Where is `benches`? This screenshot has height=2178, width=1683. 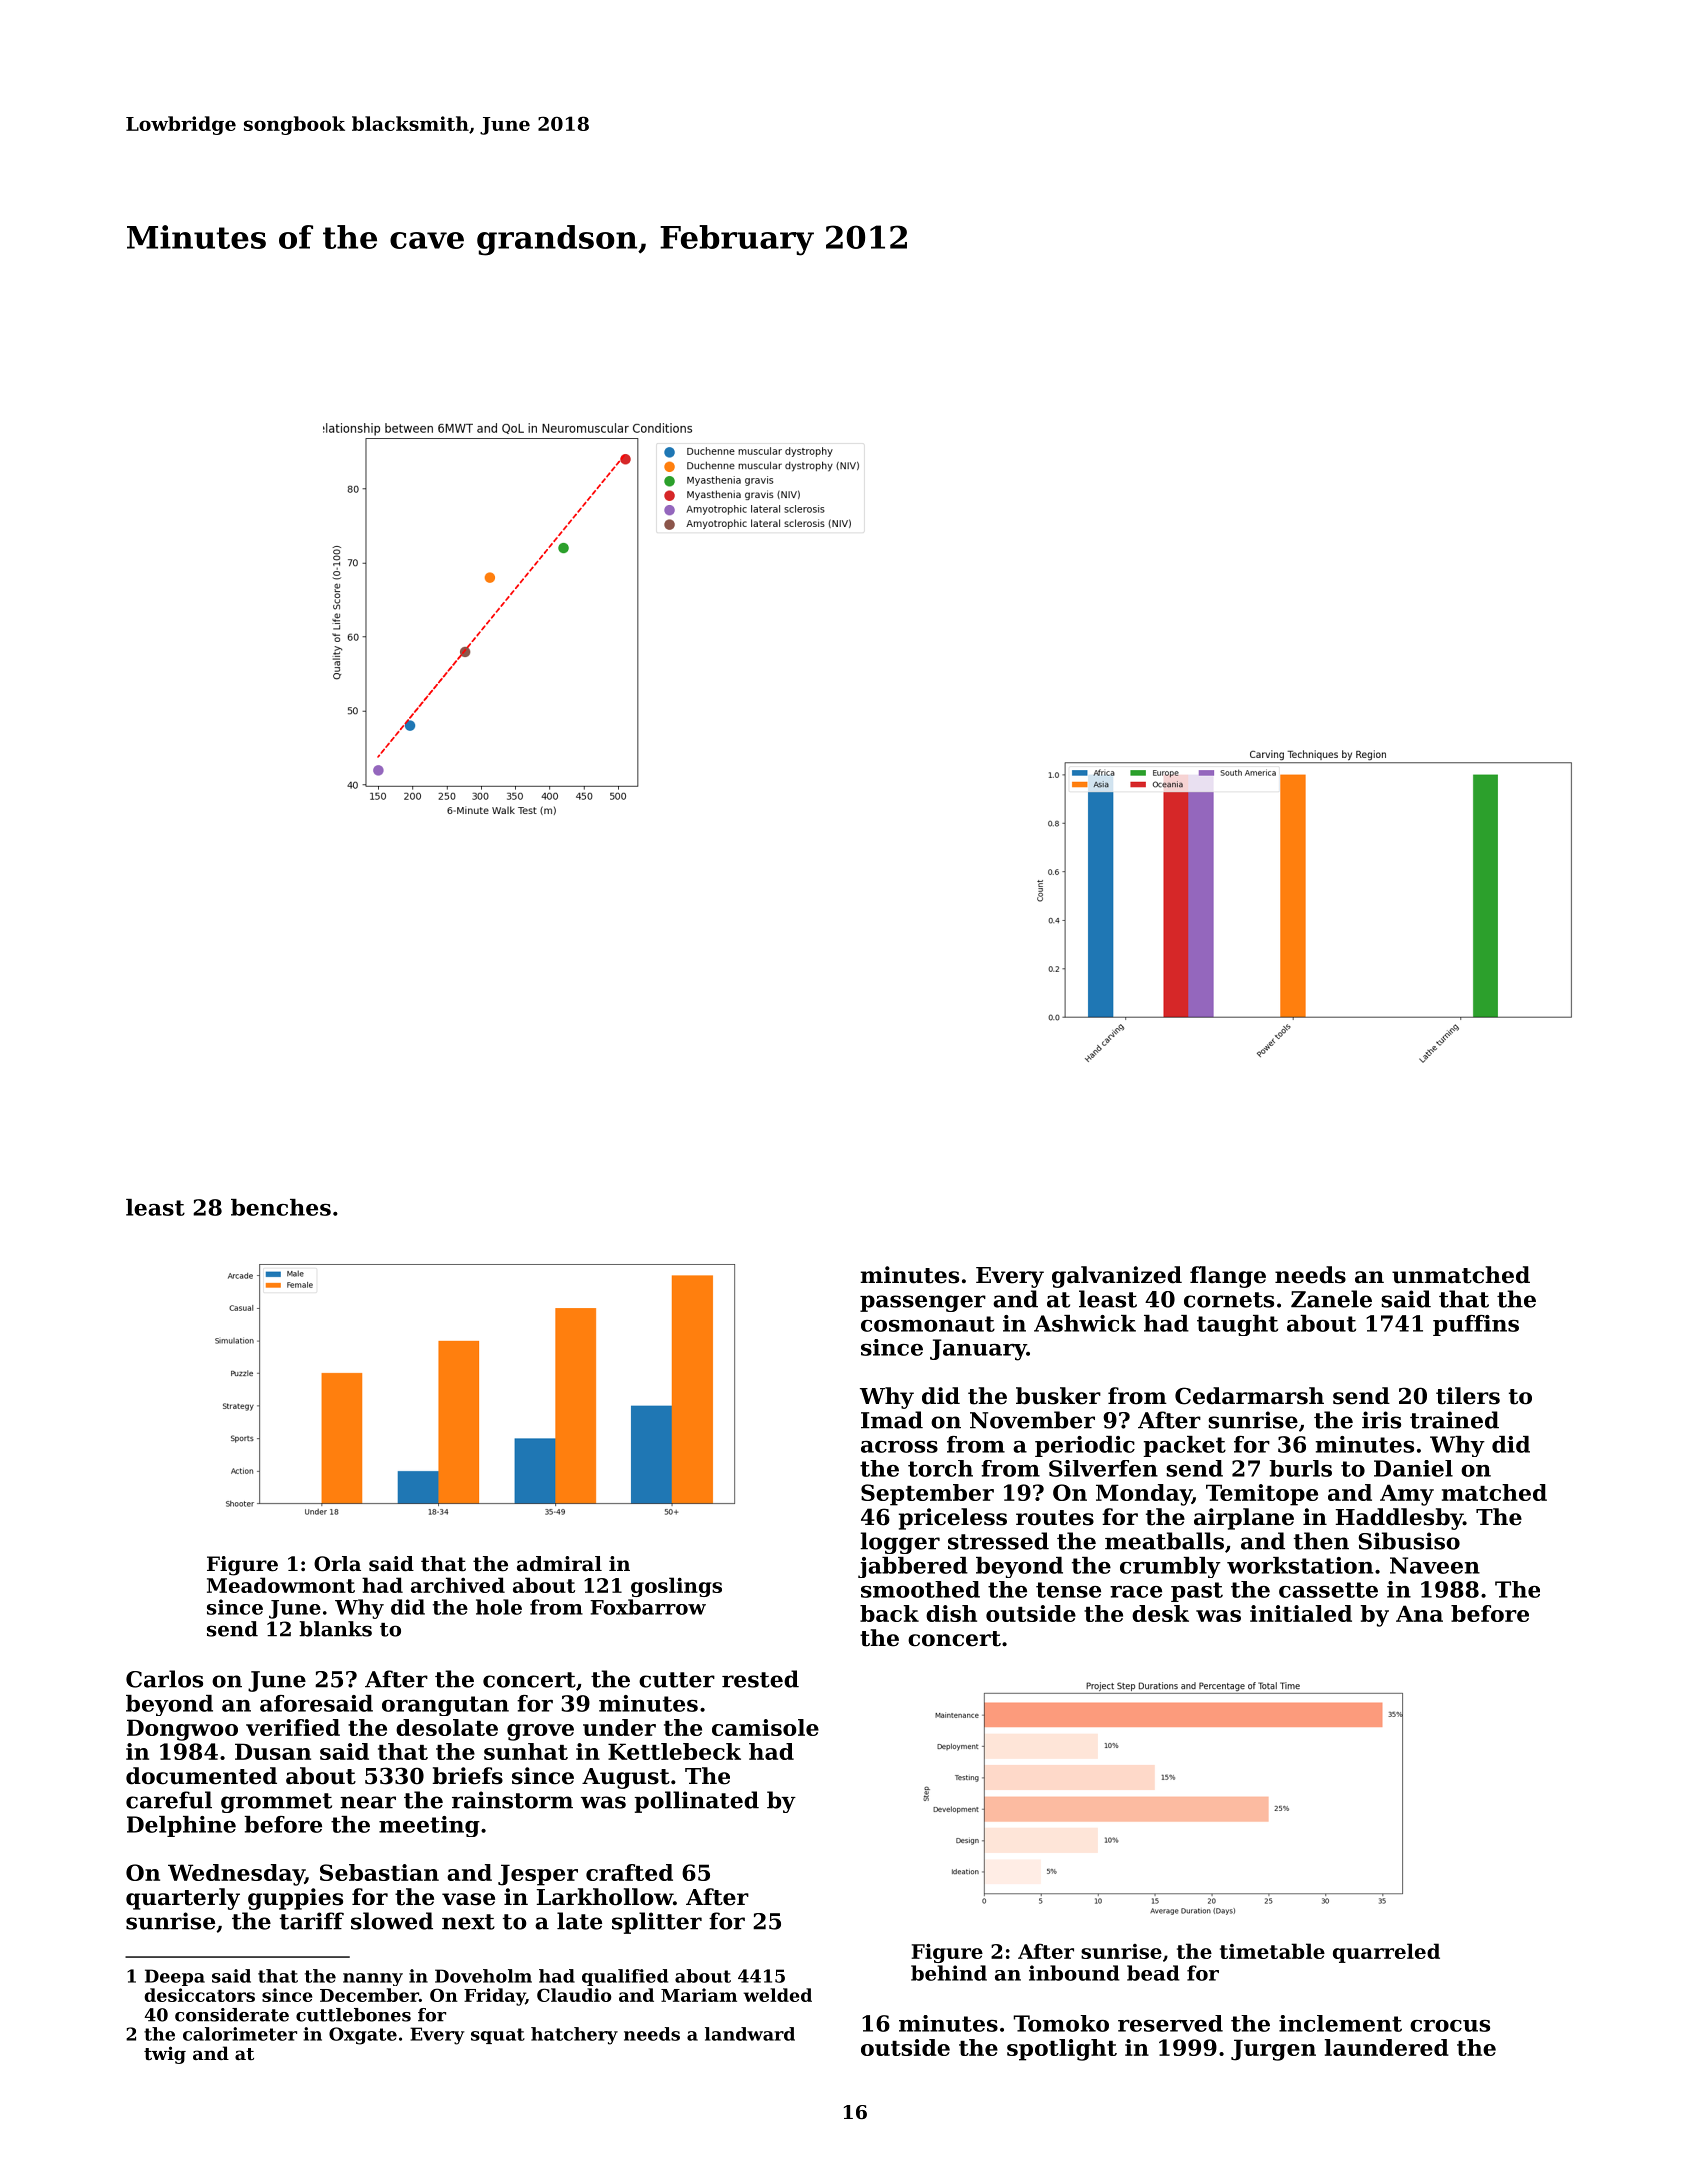
benches is located at coordinates (281, 1207).
